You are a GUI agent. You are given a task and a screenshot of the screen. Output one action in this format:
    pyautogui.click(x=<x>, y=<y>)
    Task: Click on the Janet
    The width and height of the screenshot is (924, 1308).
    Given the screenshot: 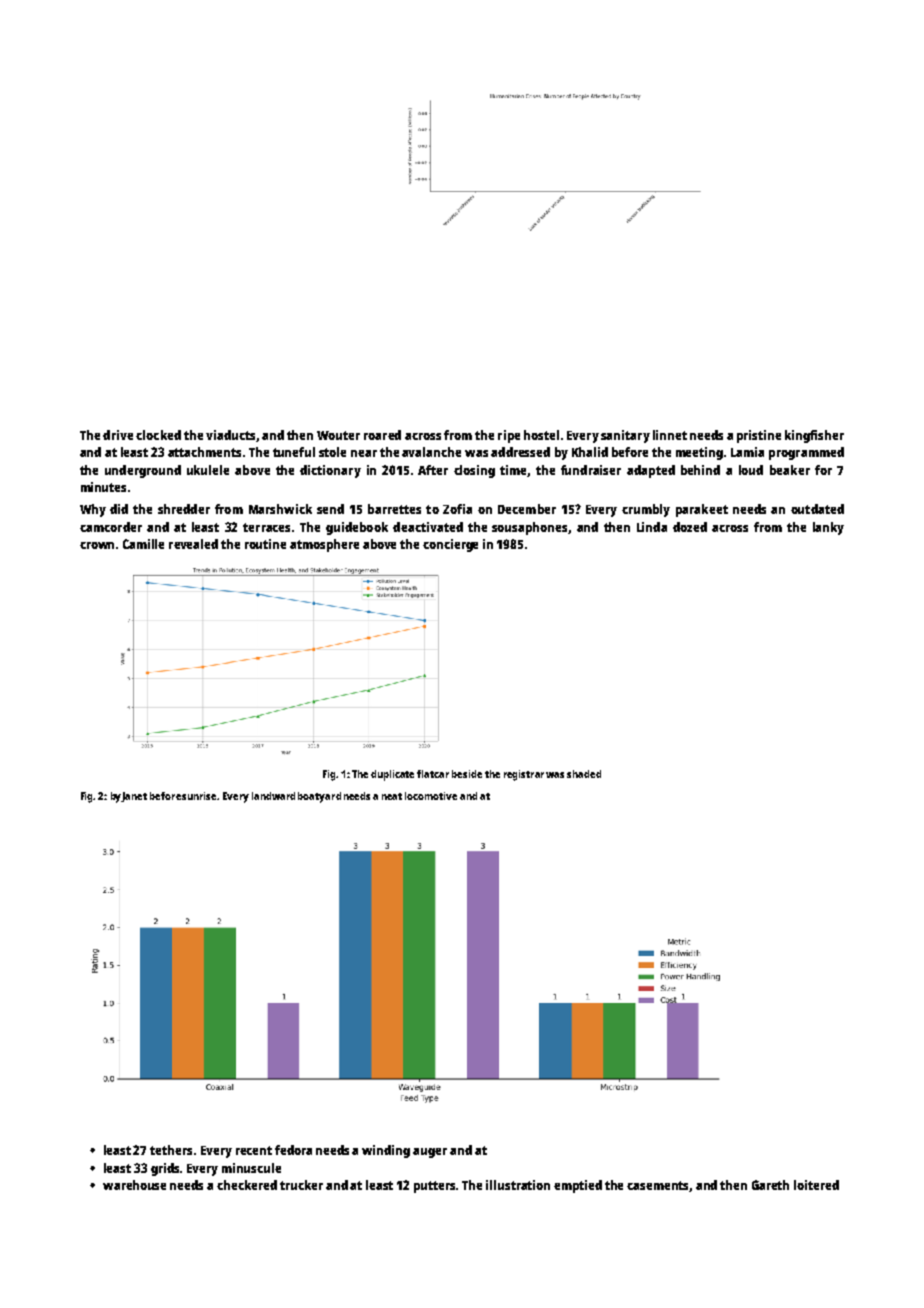 What is the action you would take?
    pyautogui.click(x=134, y=797)
